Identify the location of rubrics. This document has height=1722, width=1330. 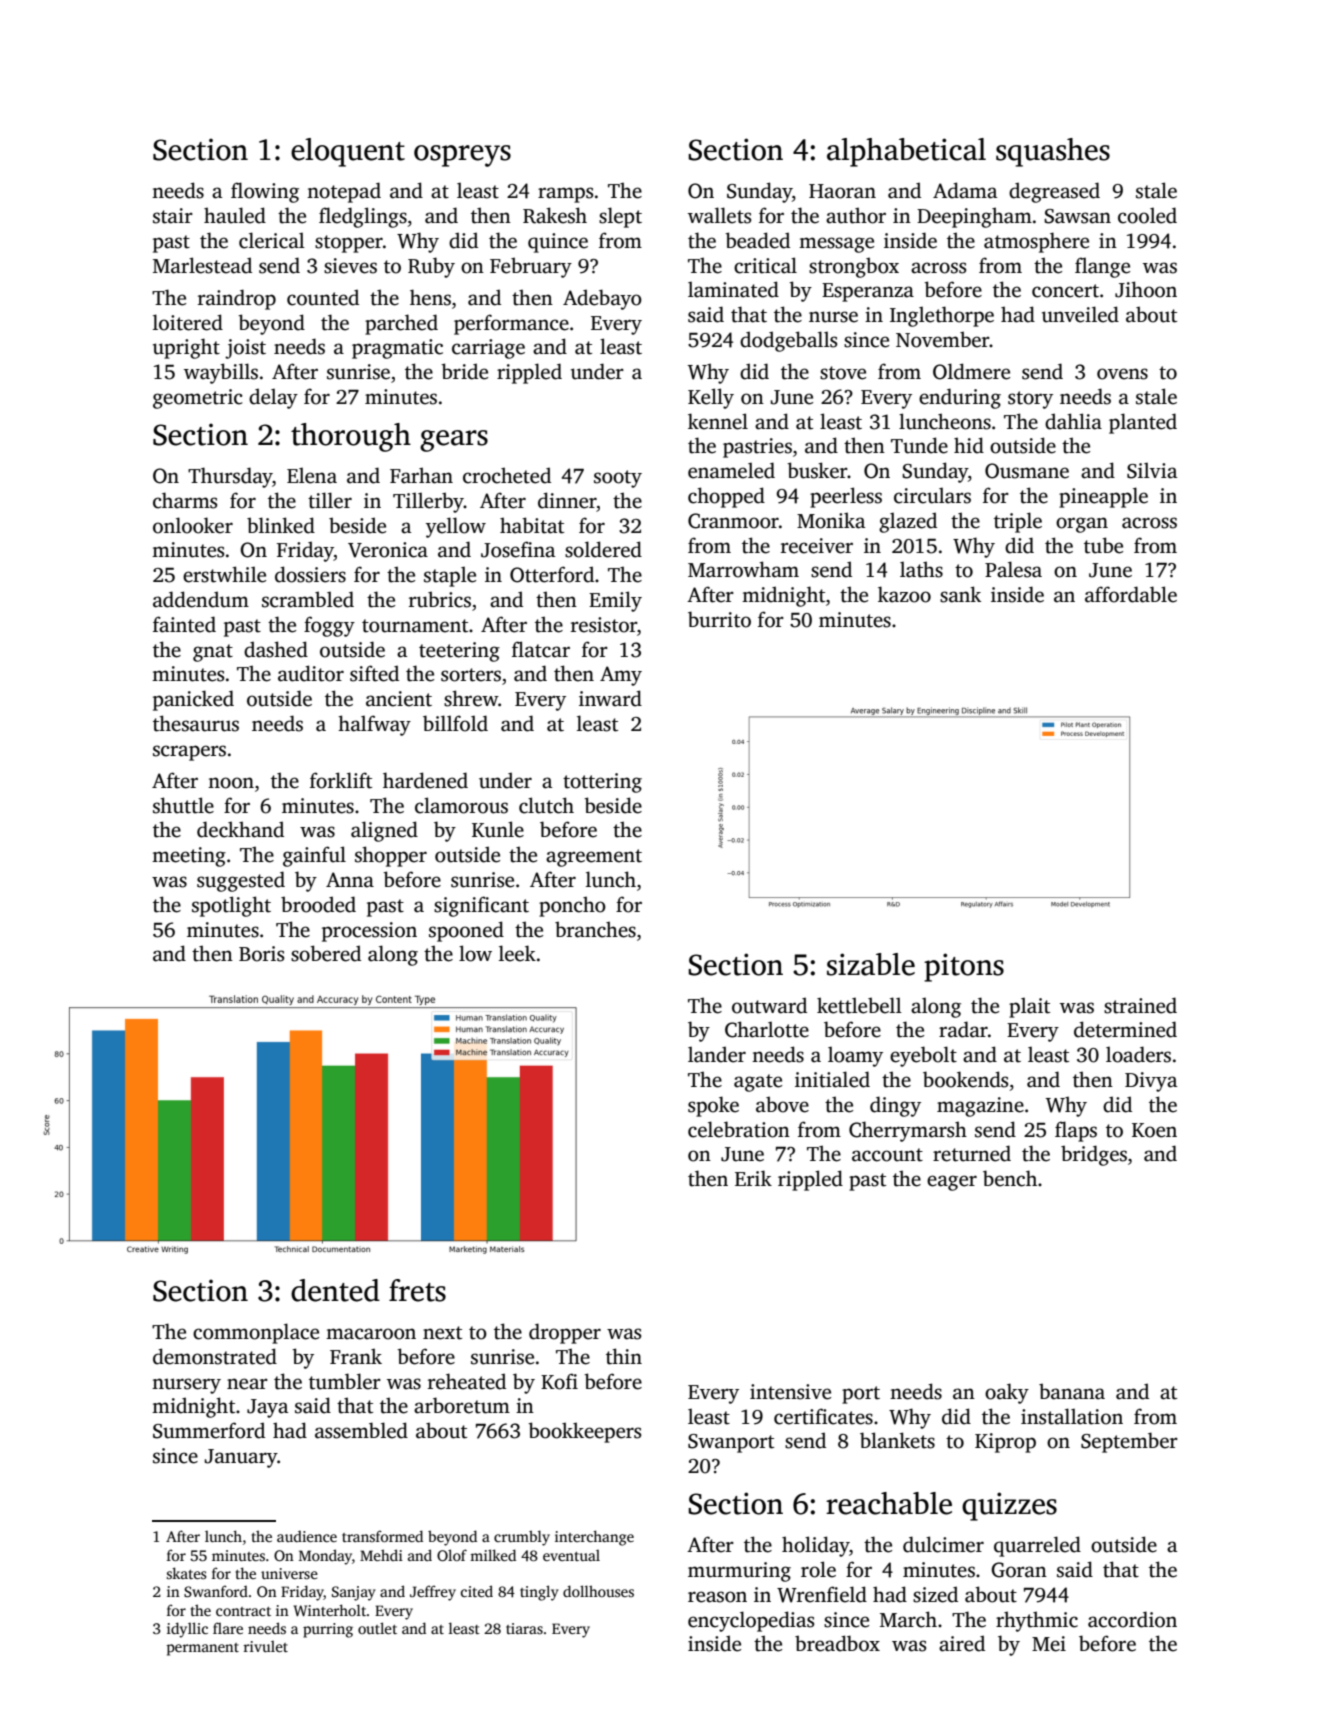
(440, 599).
